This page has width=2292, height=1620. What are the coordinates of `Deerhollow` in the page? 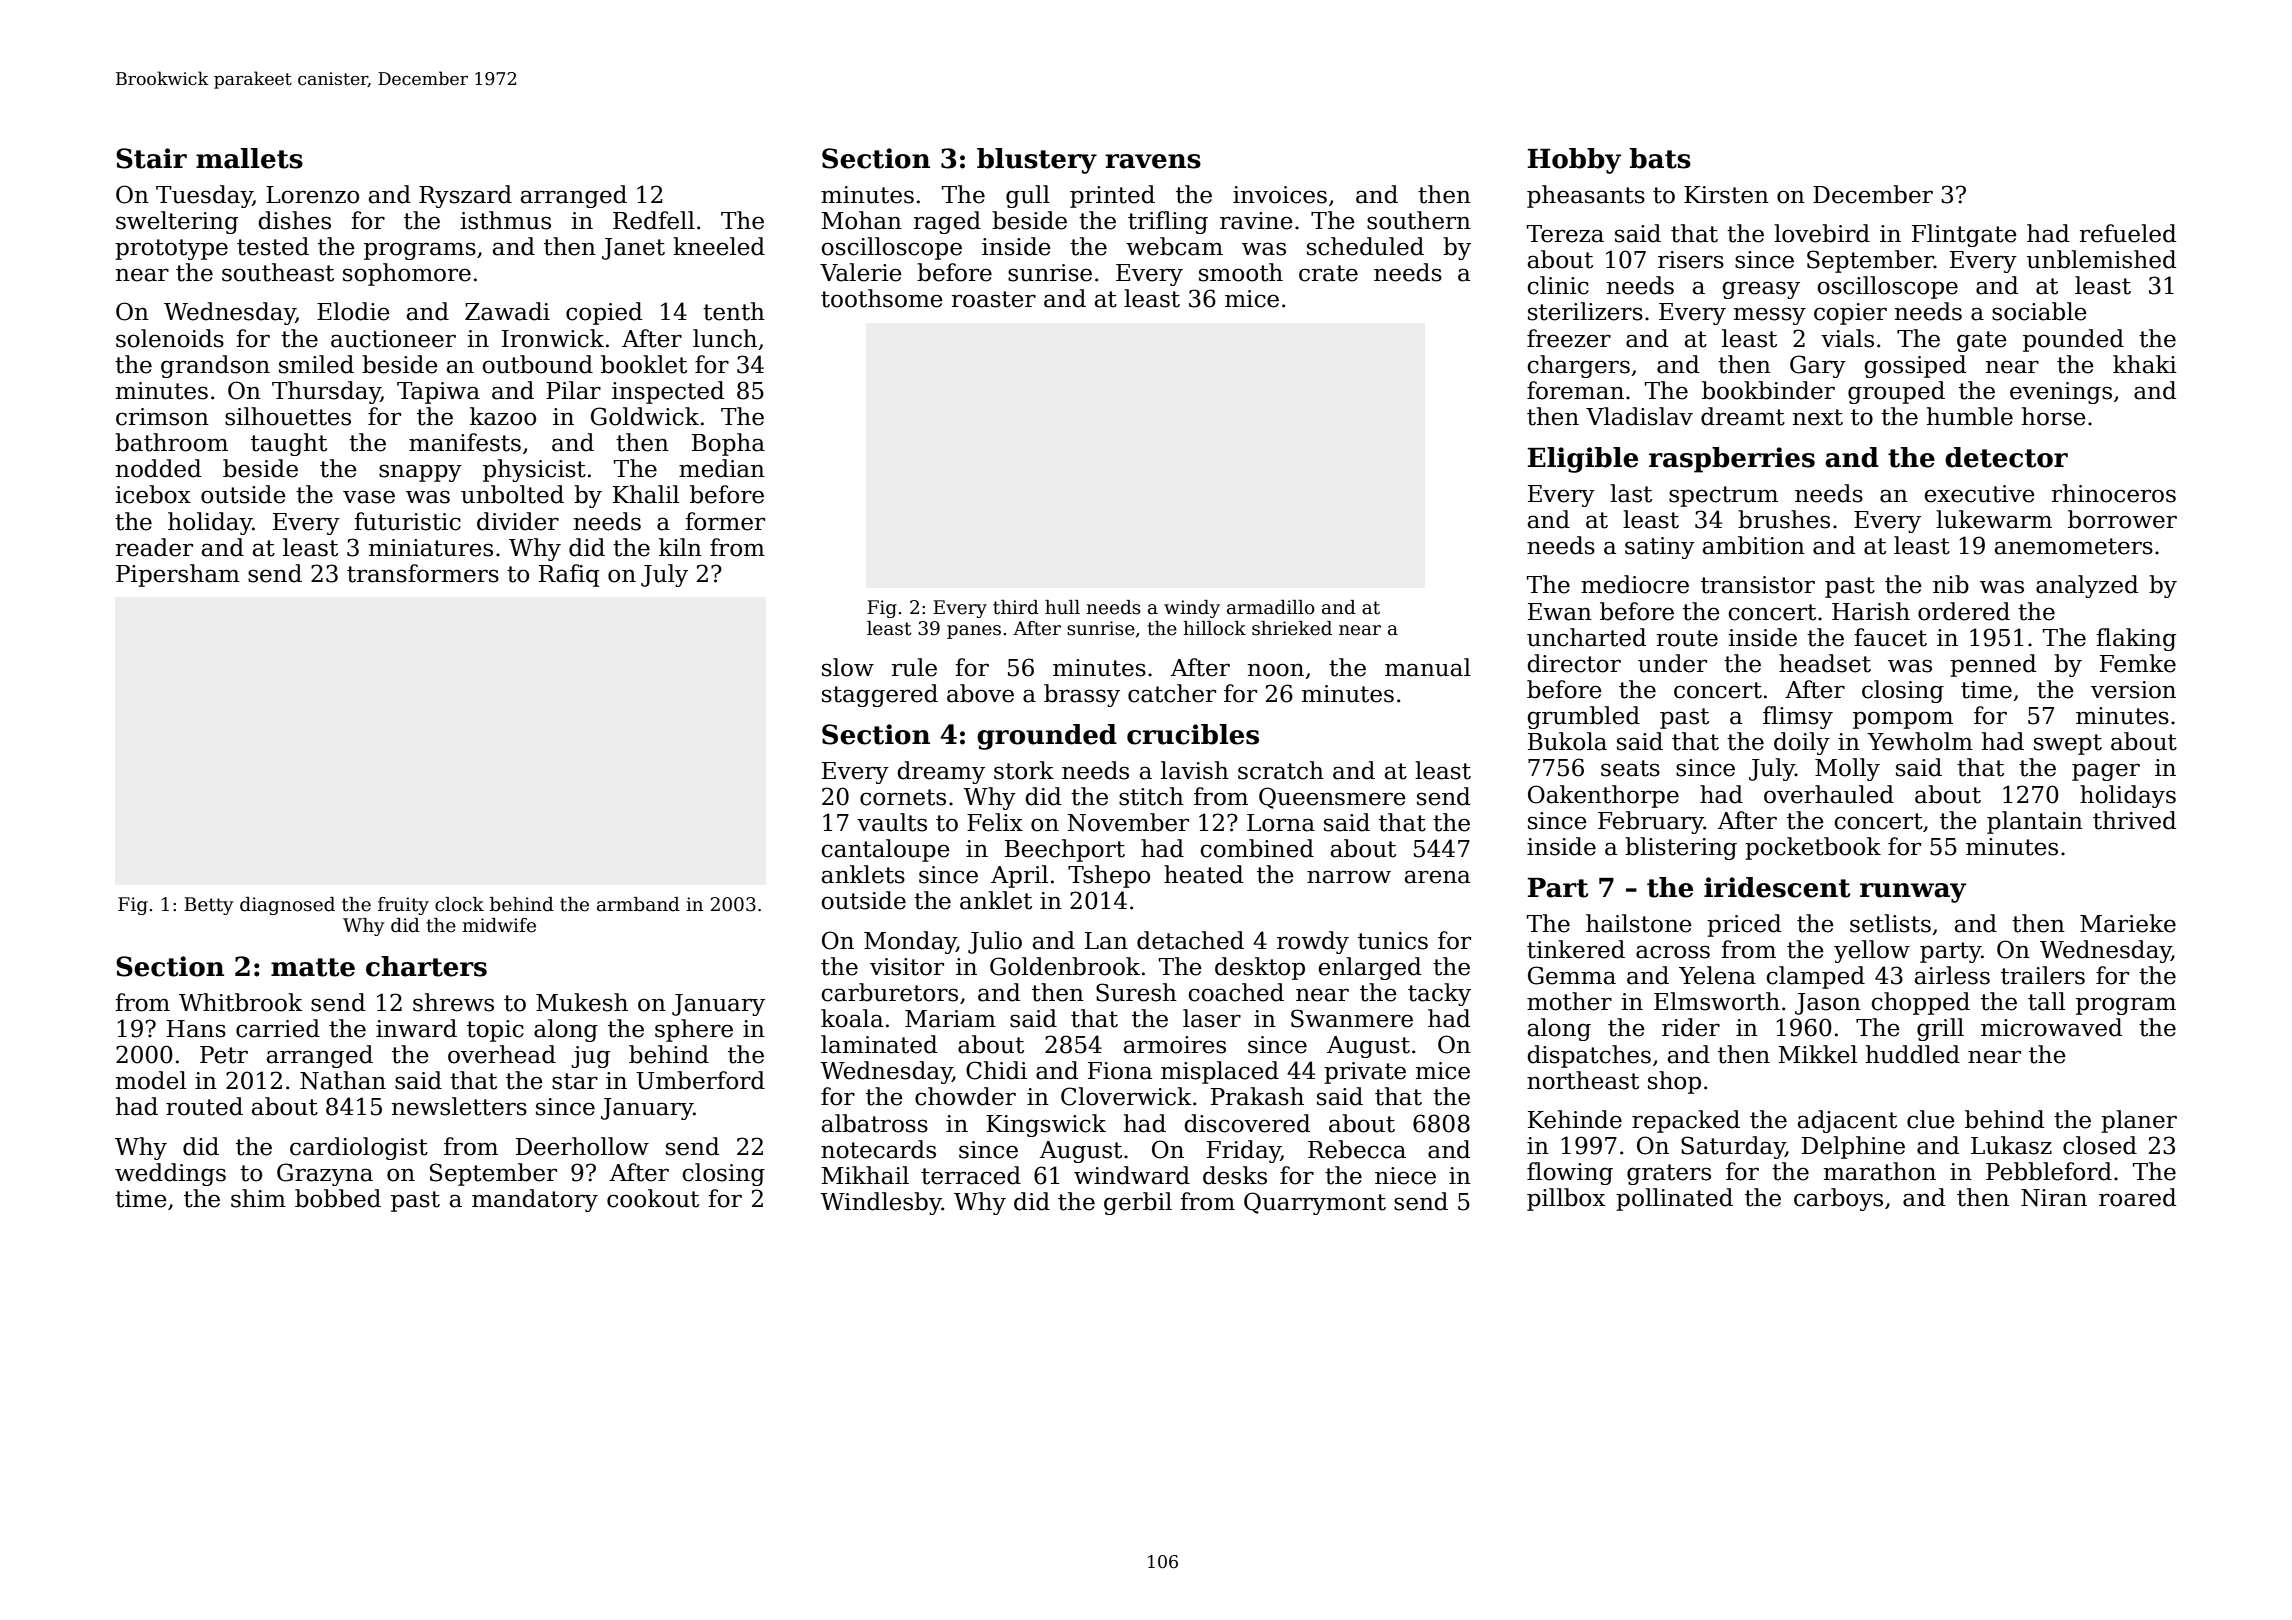 It's located at (582, 1146).
